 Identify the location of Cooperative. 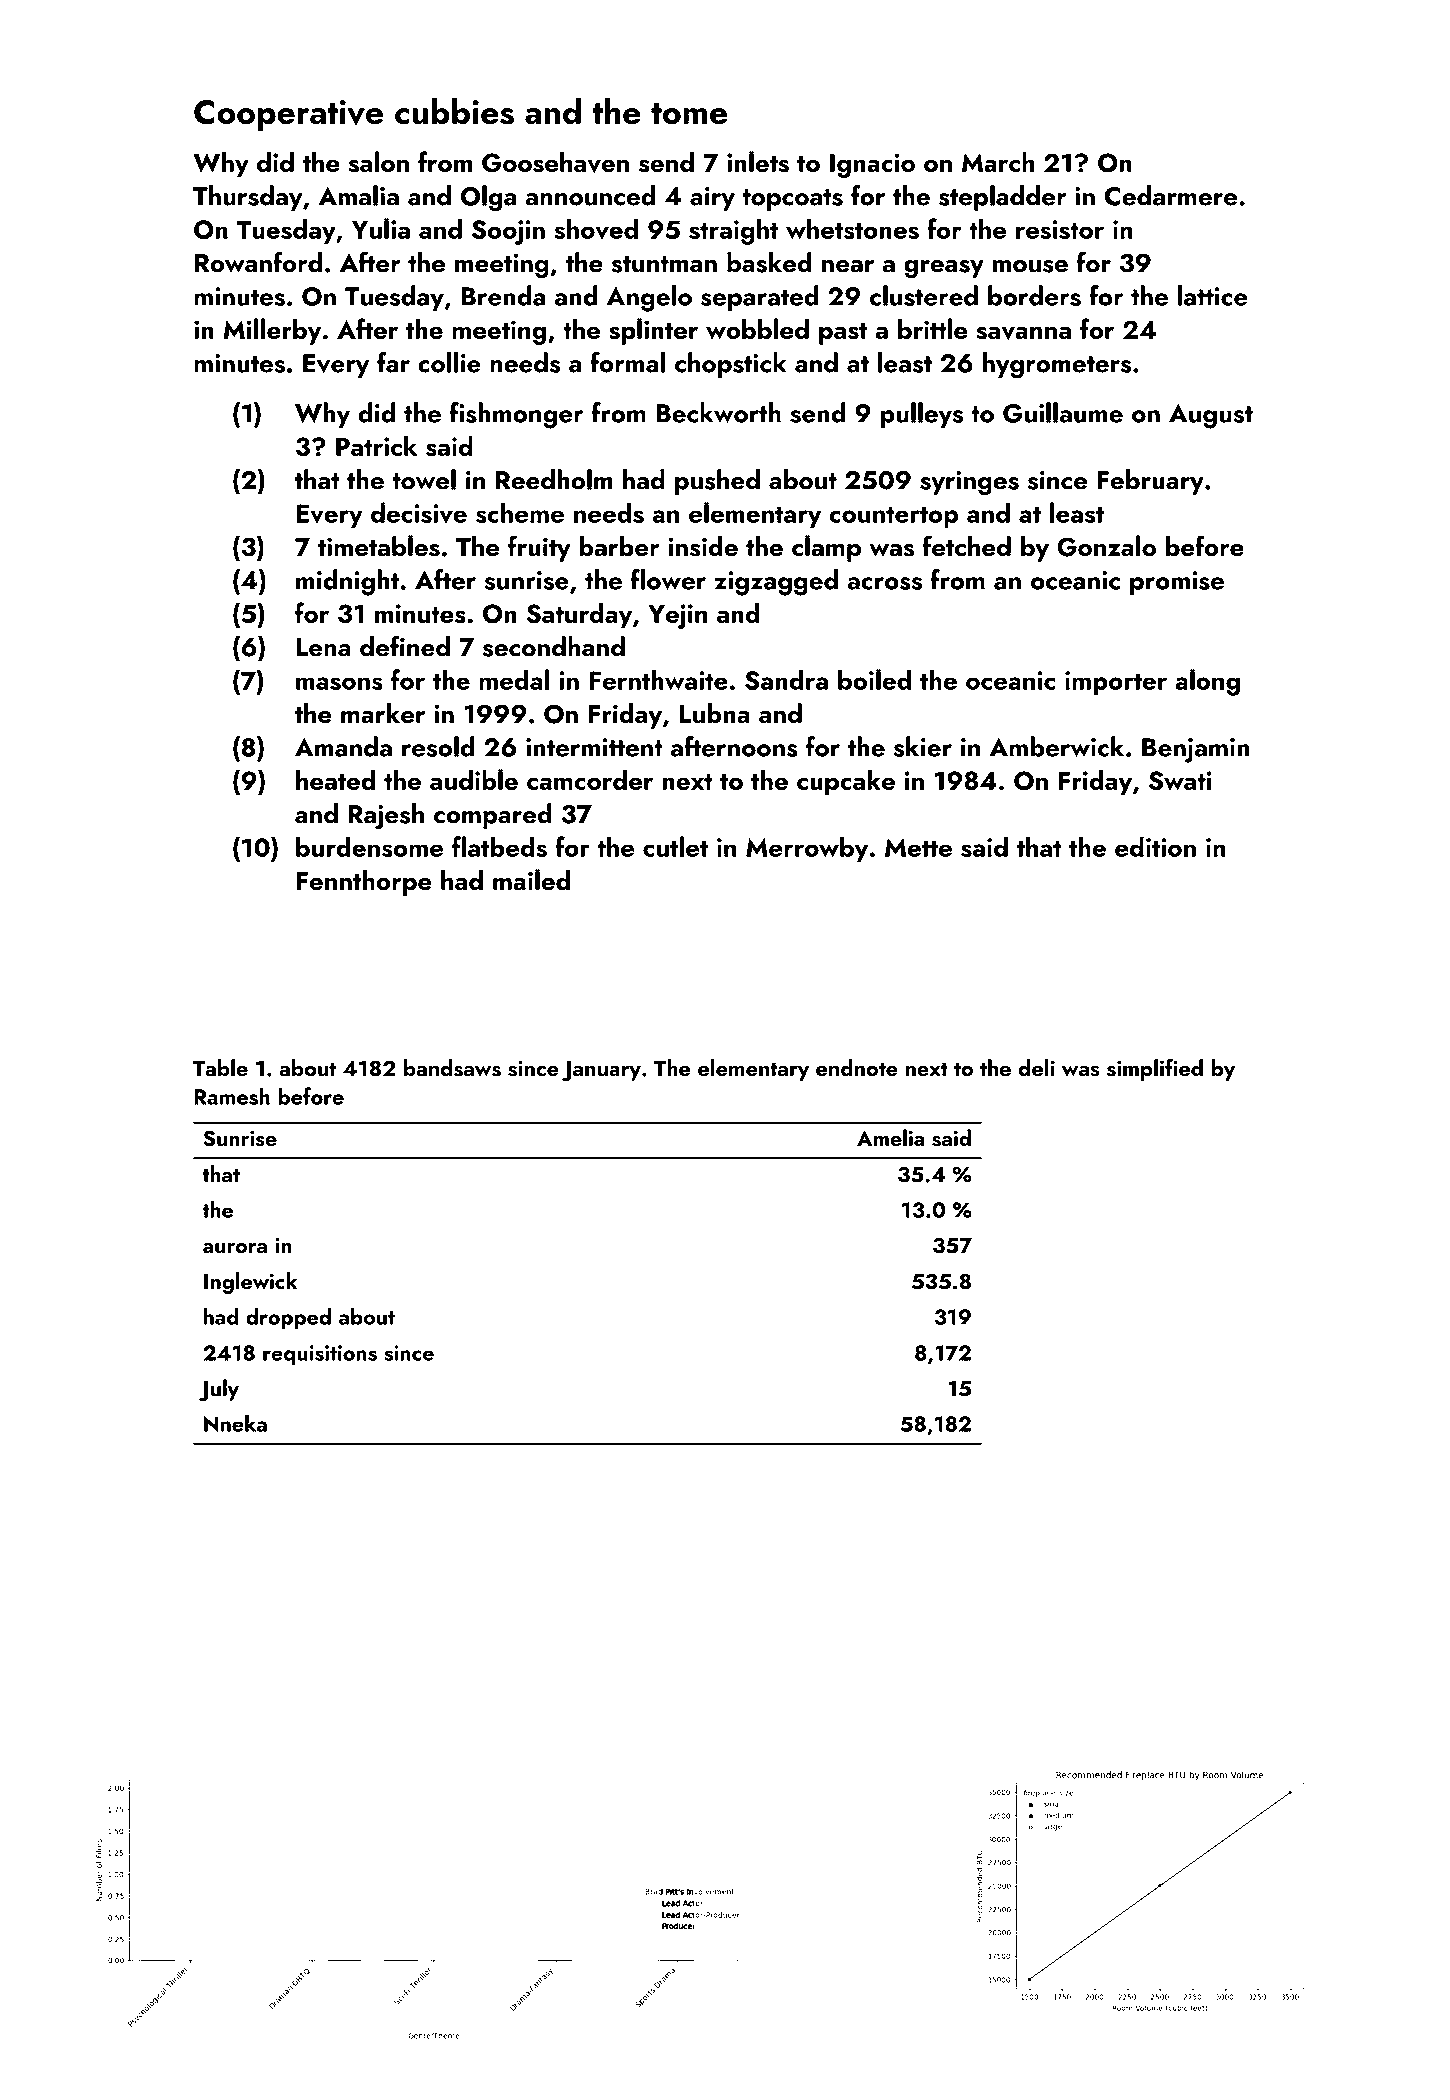
(288, 115).
